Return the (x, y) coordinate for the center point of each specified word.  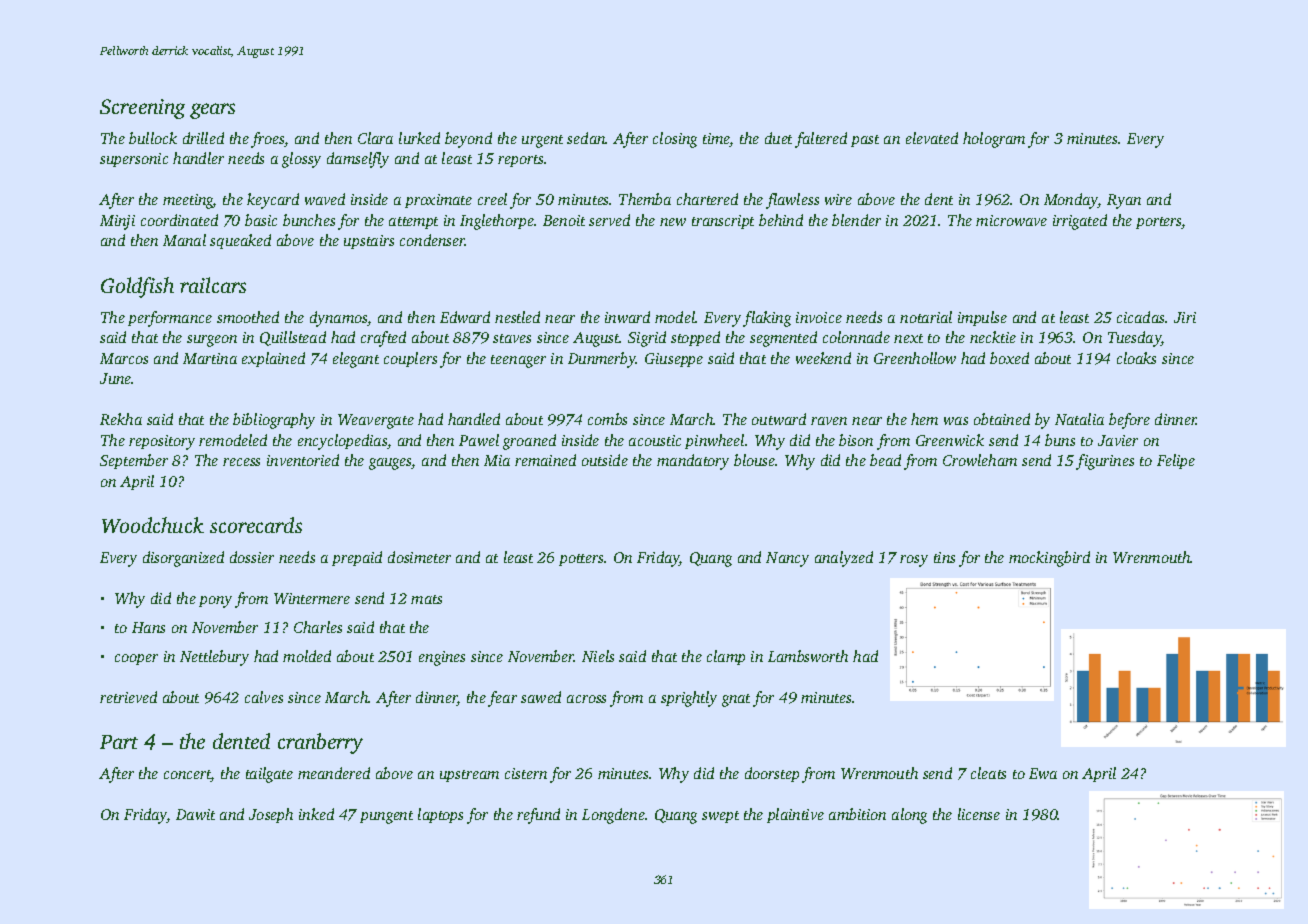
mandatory (693, 462)
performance (170, 319)
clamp (726, 657)
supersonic (134, 160)
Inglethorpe (497, 222)
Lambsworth (808, 656)
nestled (517, 317)
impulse (982, 318)
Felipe (1176, 461)
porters (1159, 223)
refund (538, 816)
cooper (136, 659)
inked (316, 814)
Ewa (1043, 773)
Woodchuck (153, 525)
